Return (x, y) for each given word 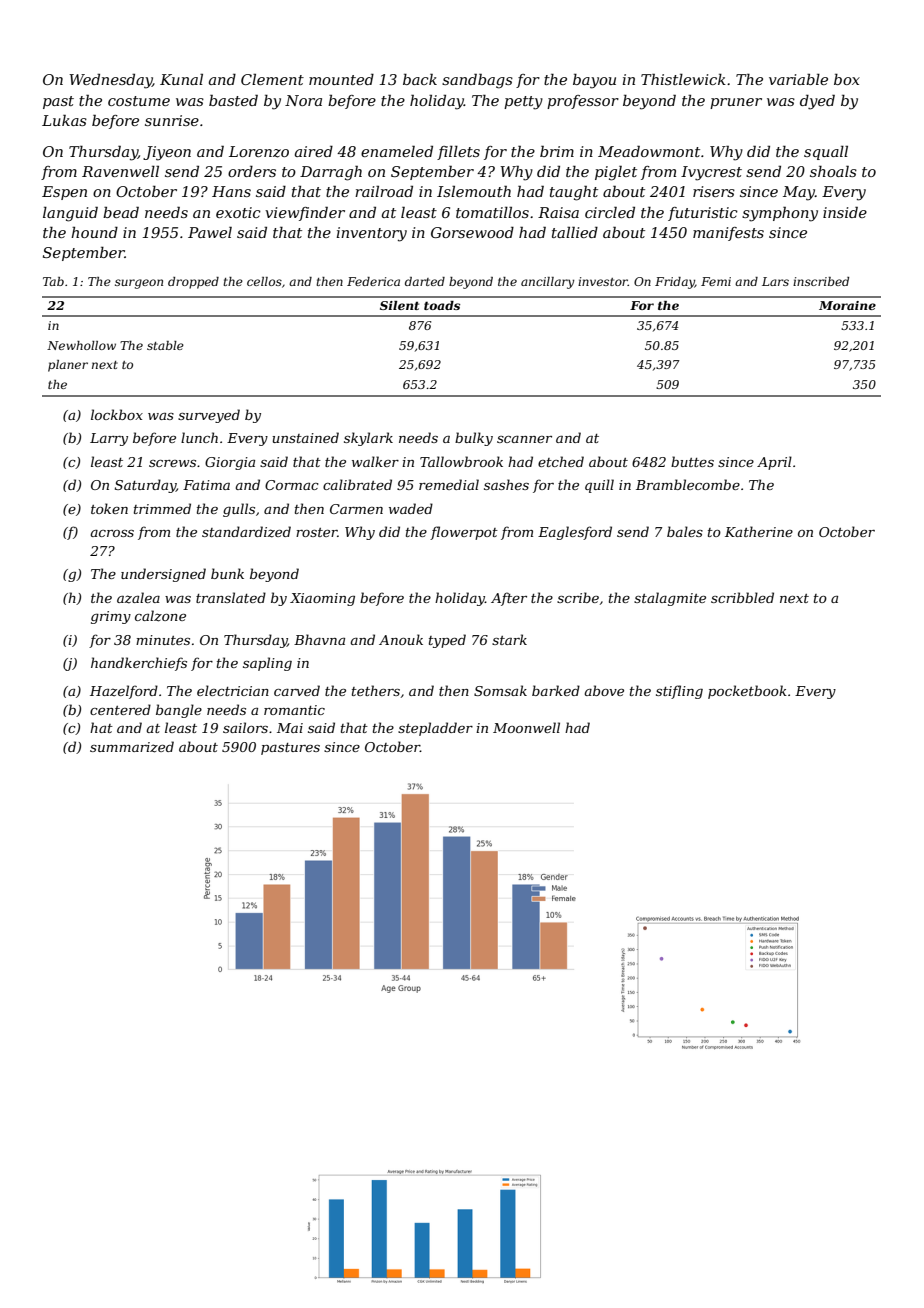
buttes (692, 461)
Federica (373, 281)
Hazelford (124, 692)
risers (714, 191)
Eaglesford (575, 533)
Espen (64, 193)
